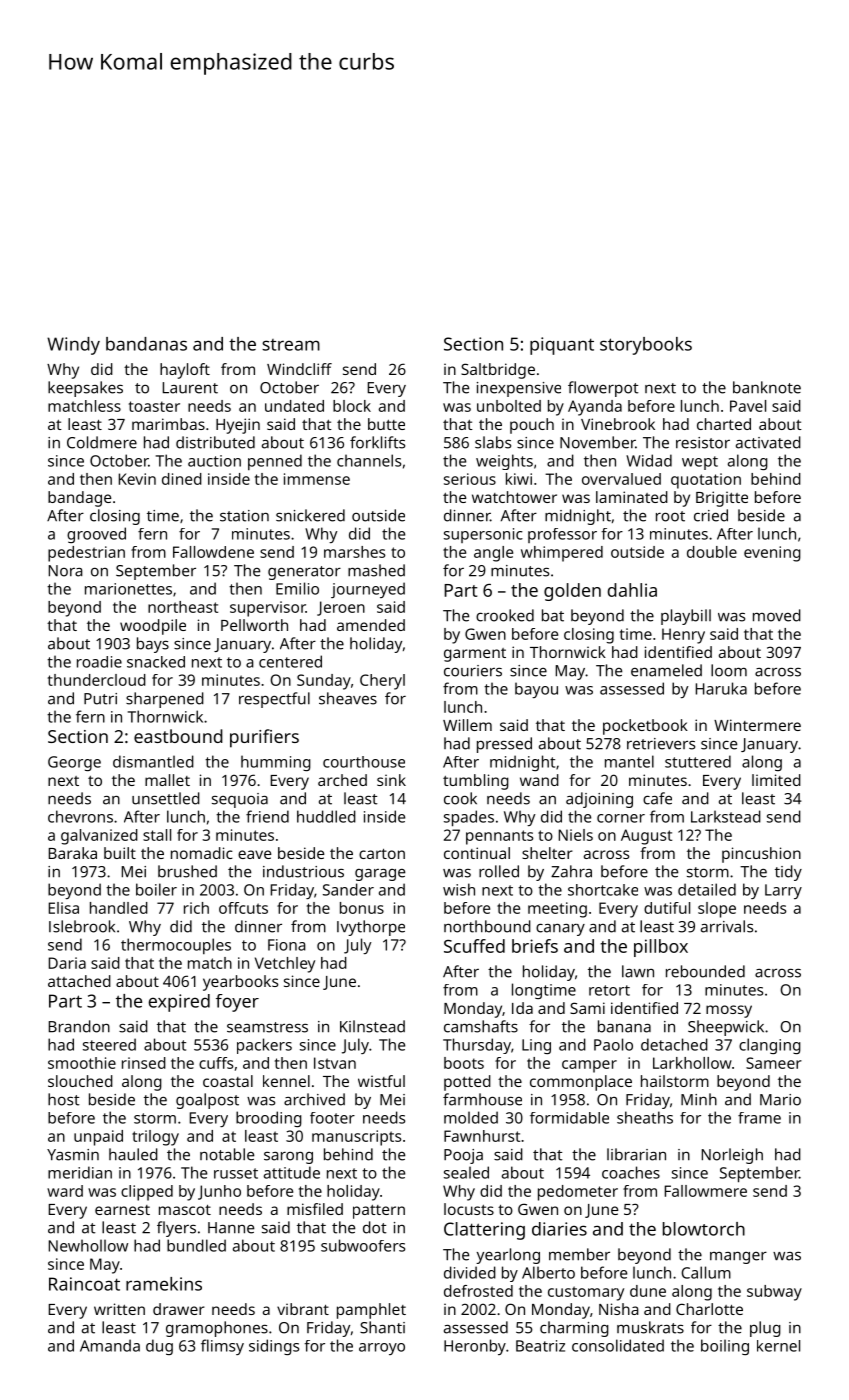 Image resolution: width=849 pixels, height=1400 pixels. I want to click on Coldmere, so click(102, 442).
